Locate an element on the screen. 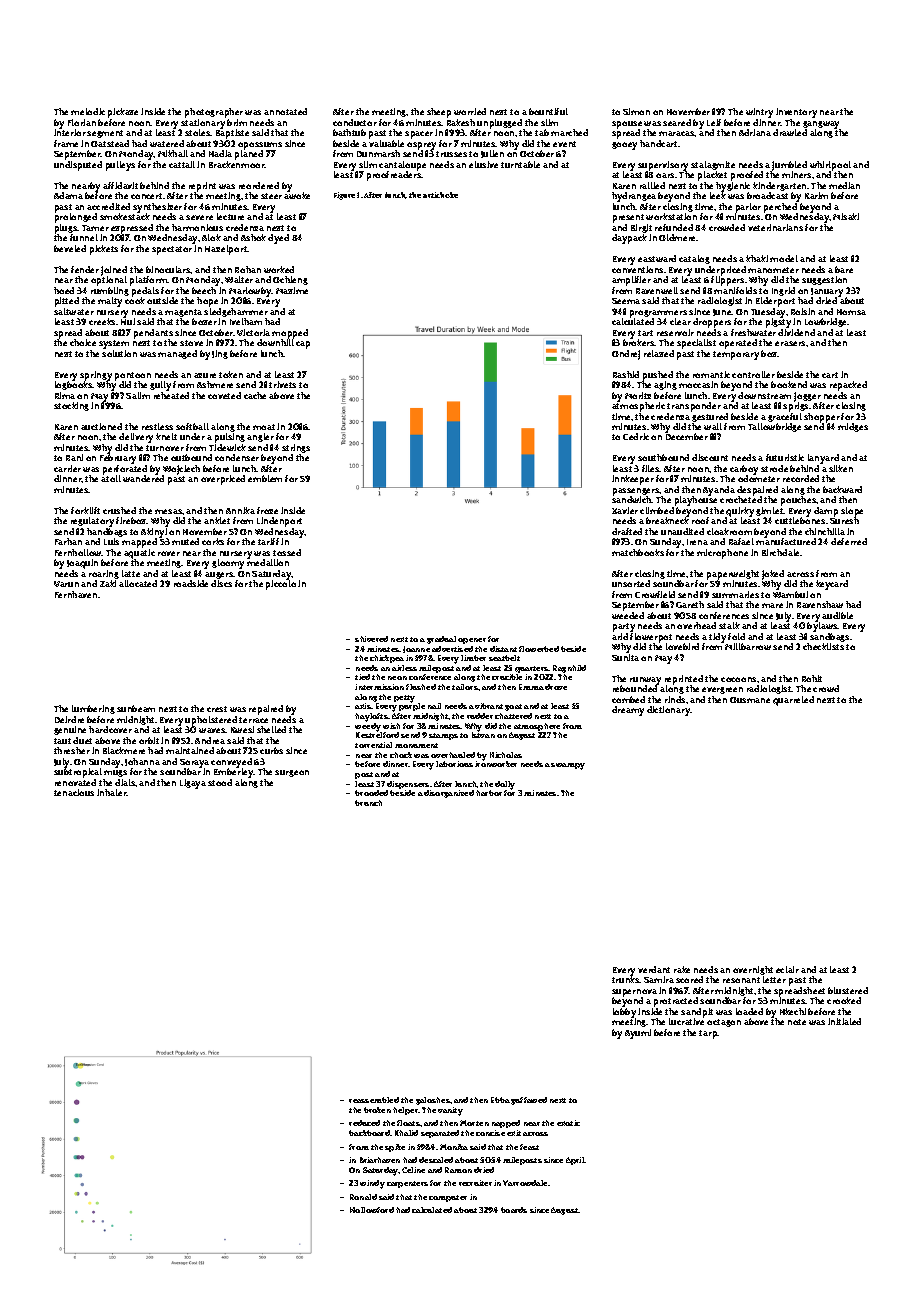 This screenshot has height=1308, width=924. Maxime is located at coordinates (292, 290).
